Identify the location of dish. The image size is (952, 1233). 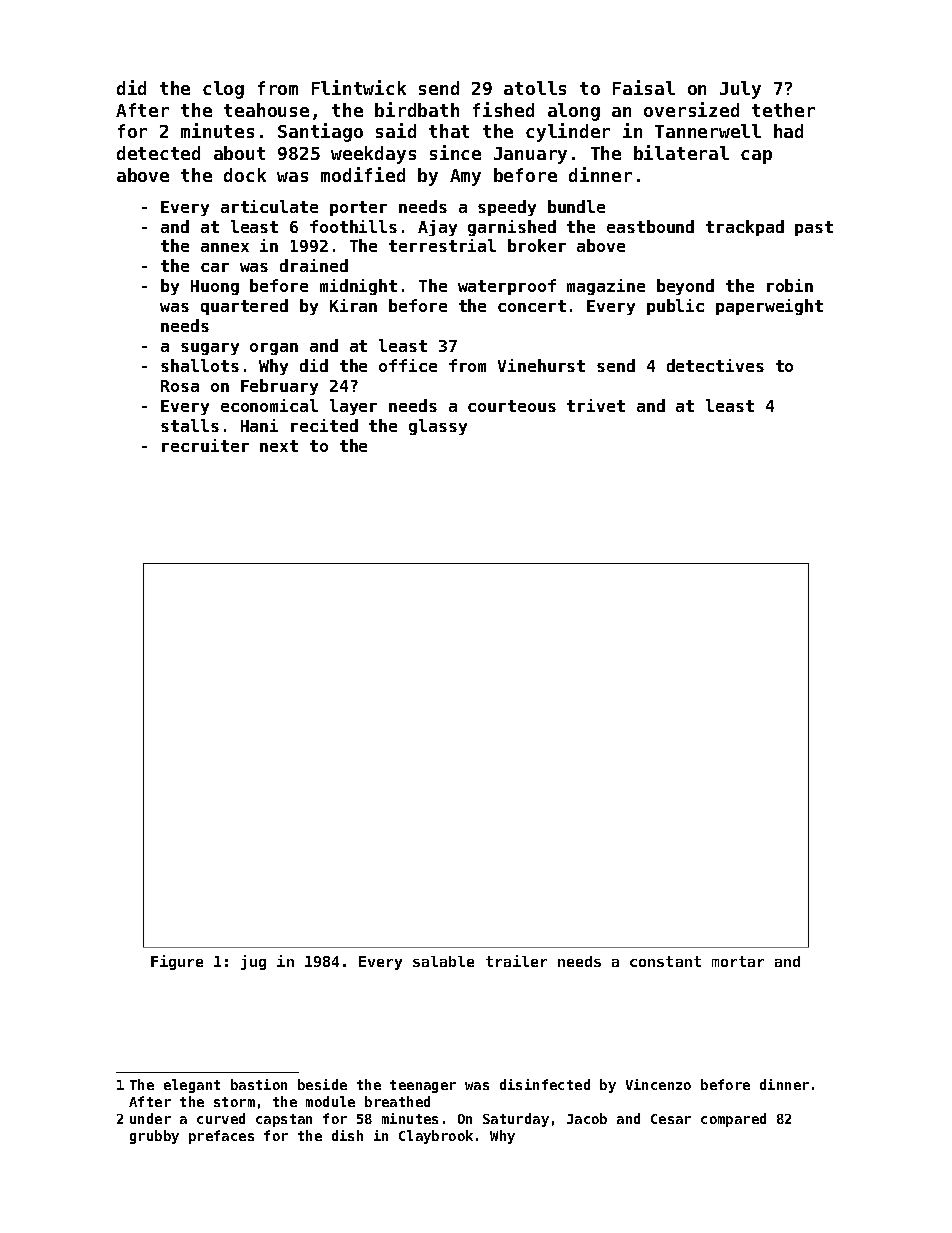
(347, 1135).
